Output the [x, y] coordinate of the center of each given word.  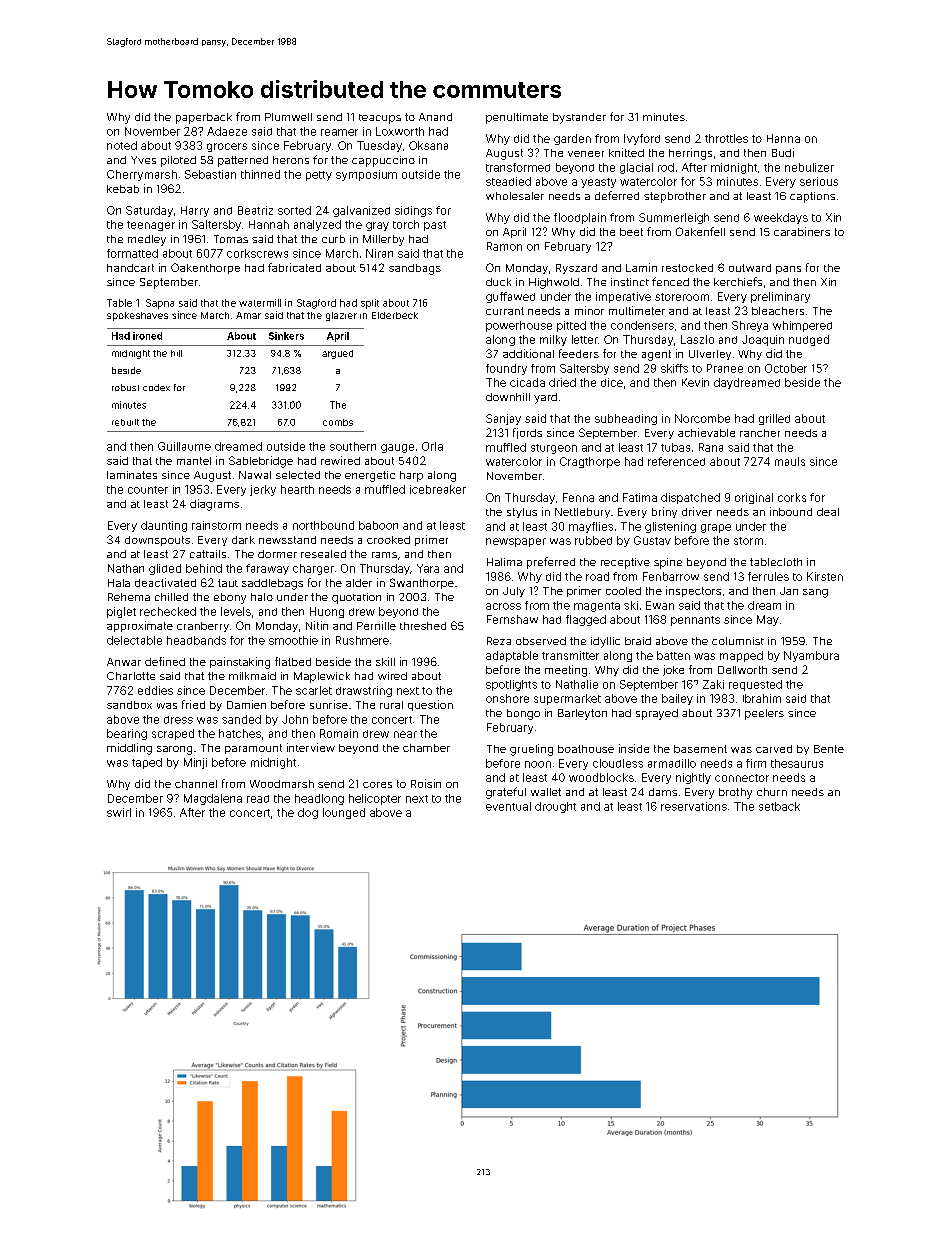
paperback [204, 118]
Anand [435, 117]
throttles [726, 138]
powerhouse [519, 326]
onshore [507, 698]
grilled [774, 419]
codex [156, 387]
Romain [339, 733]
